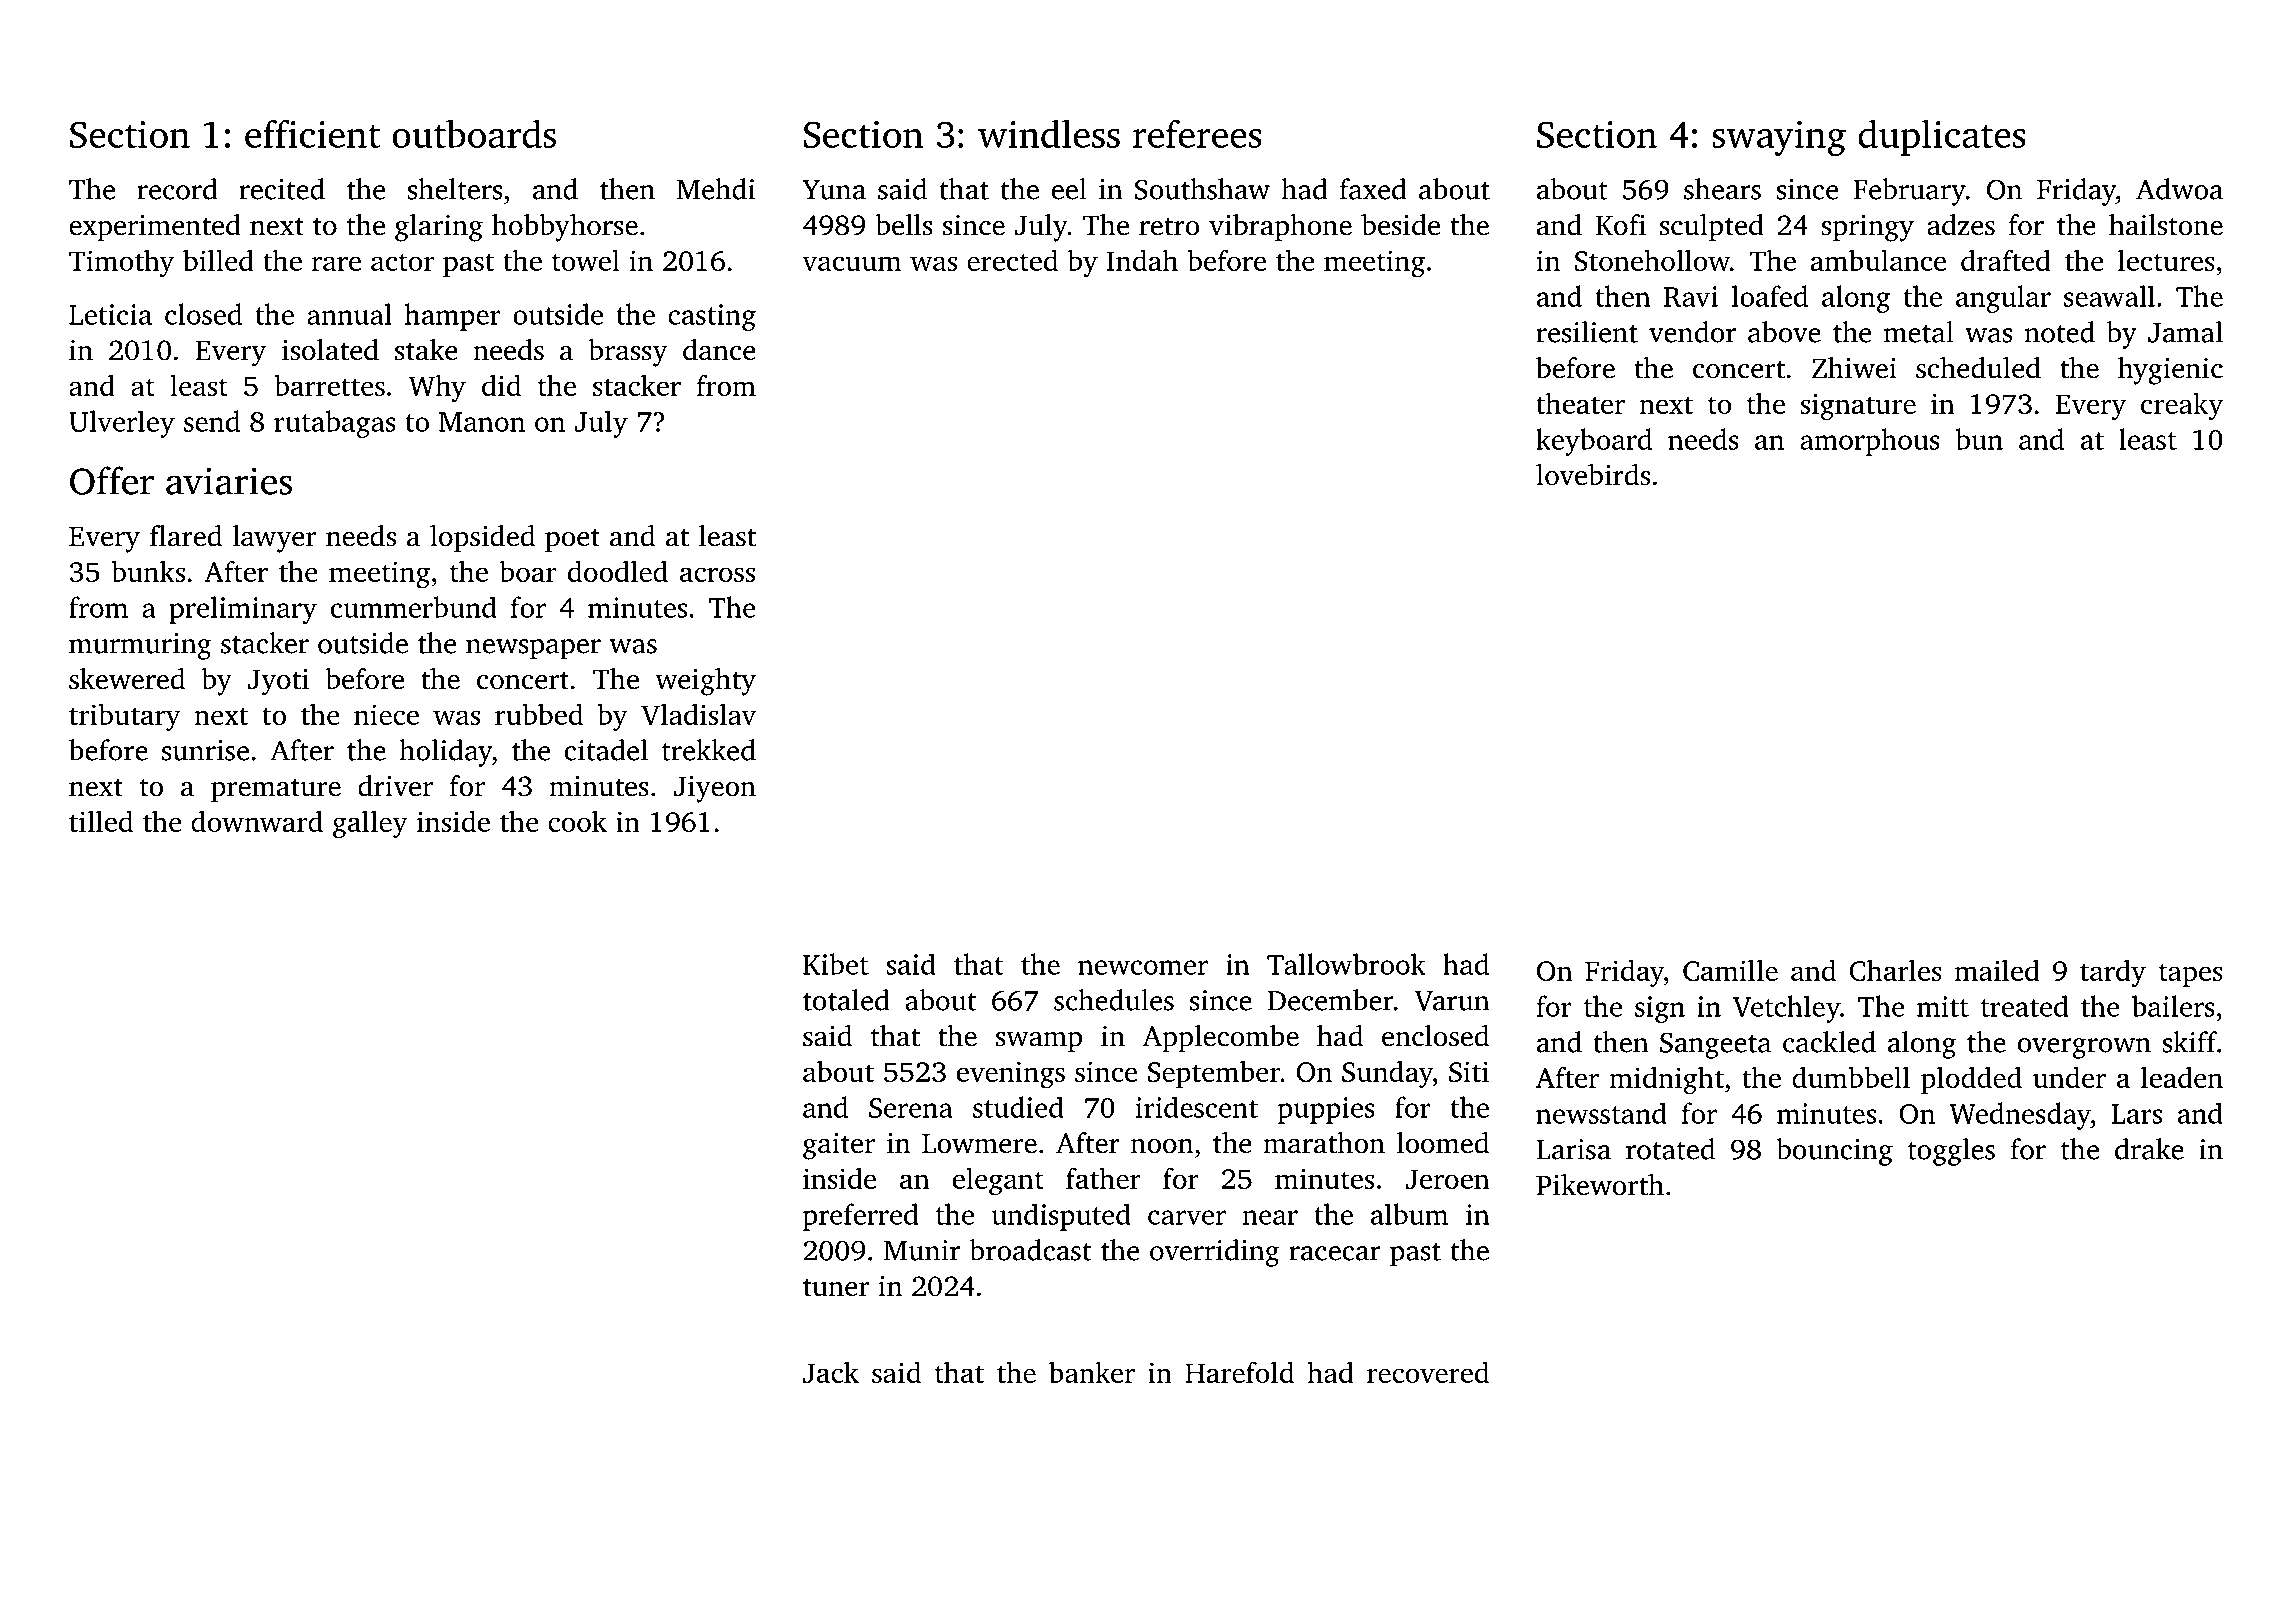 The width and height of the screenshot is (2292, 1620). What do you see at coordinates (1346, 964) in the screenshot?
I see `Tallowbrook` at bounding box center [1346, 964].
